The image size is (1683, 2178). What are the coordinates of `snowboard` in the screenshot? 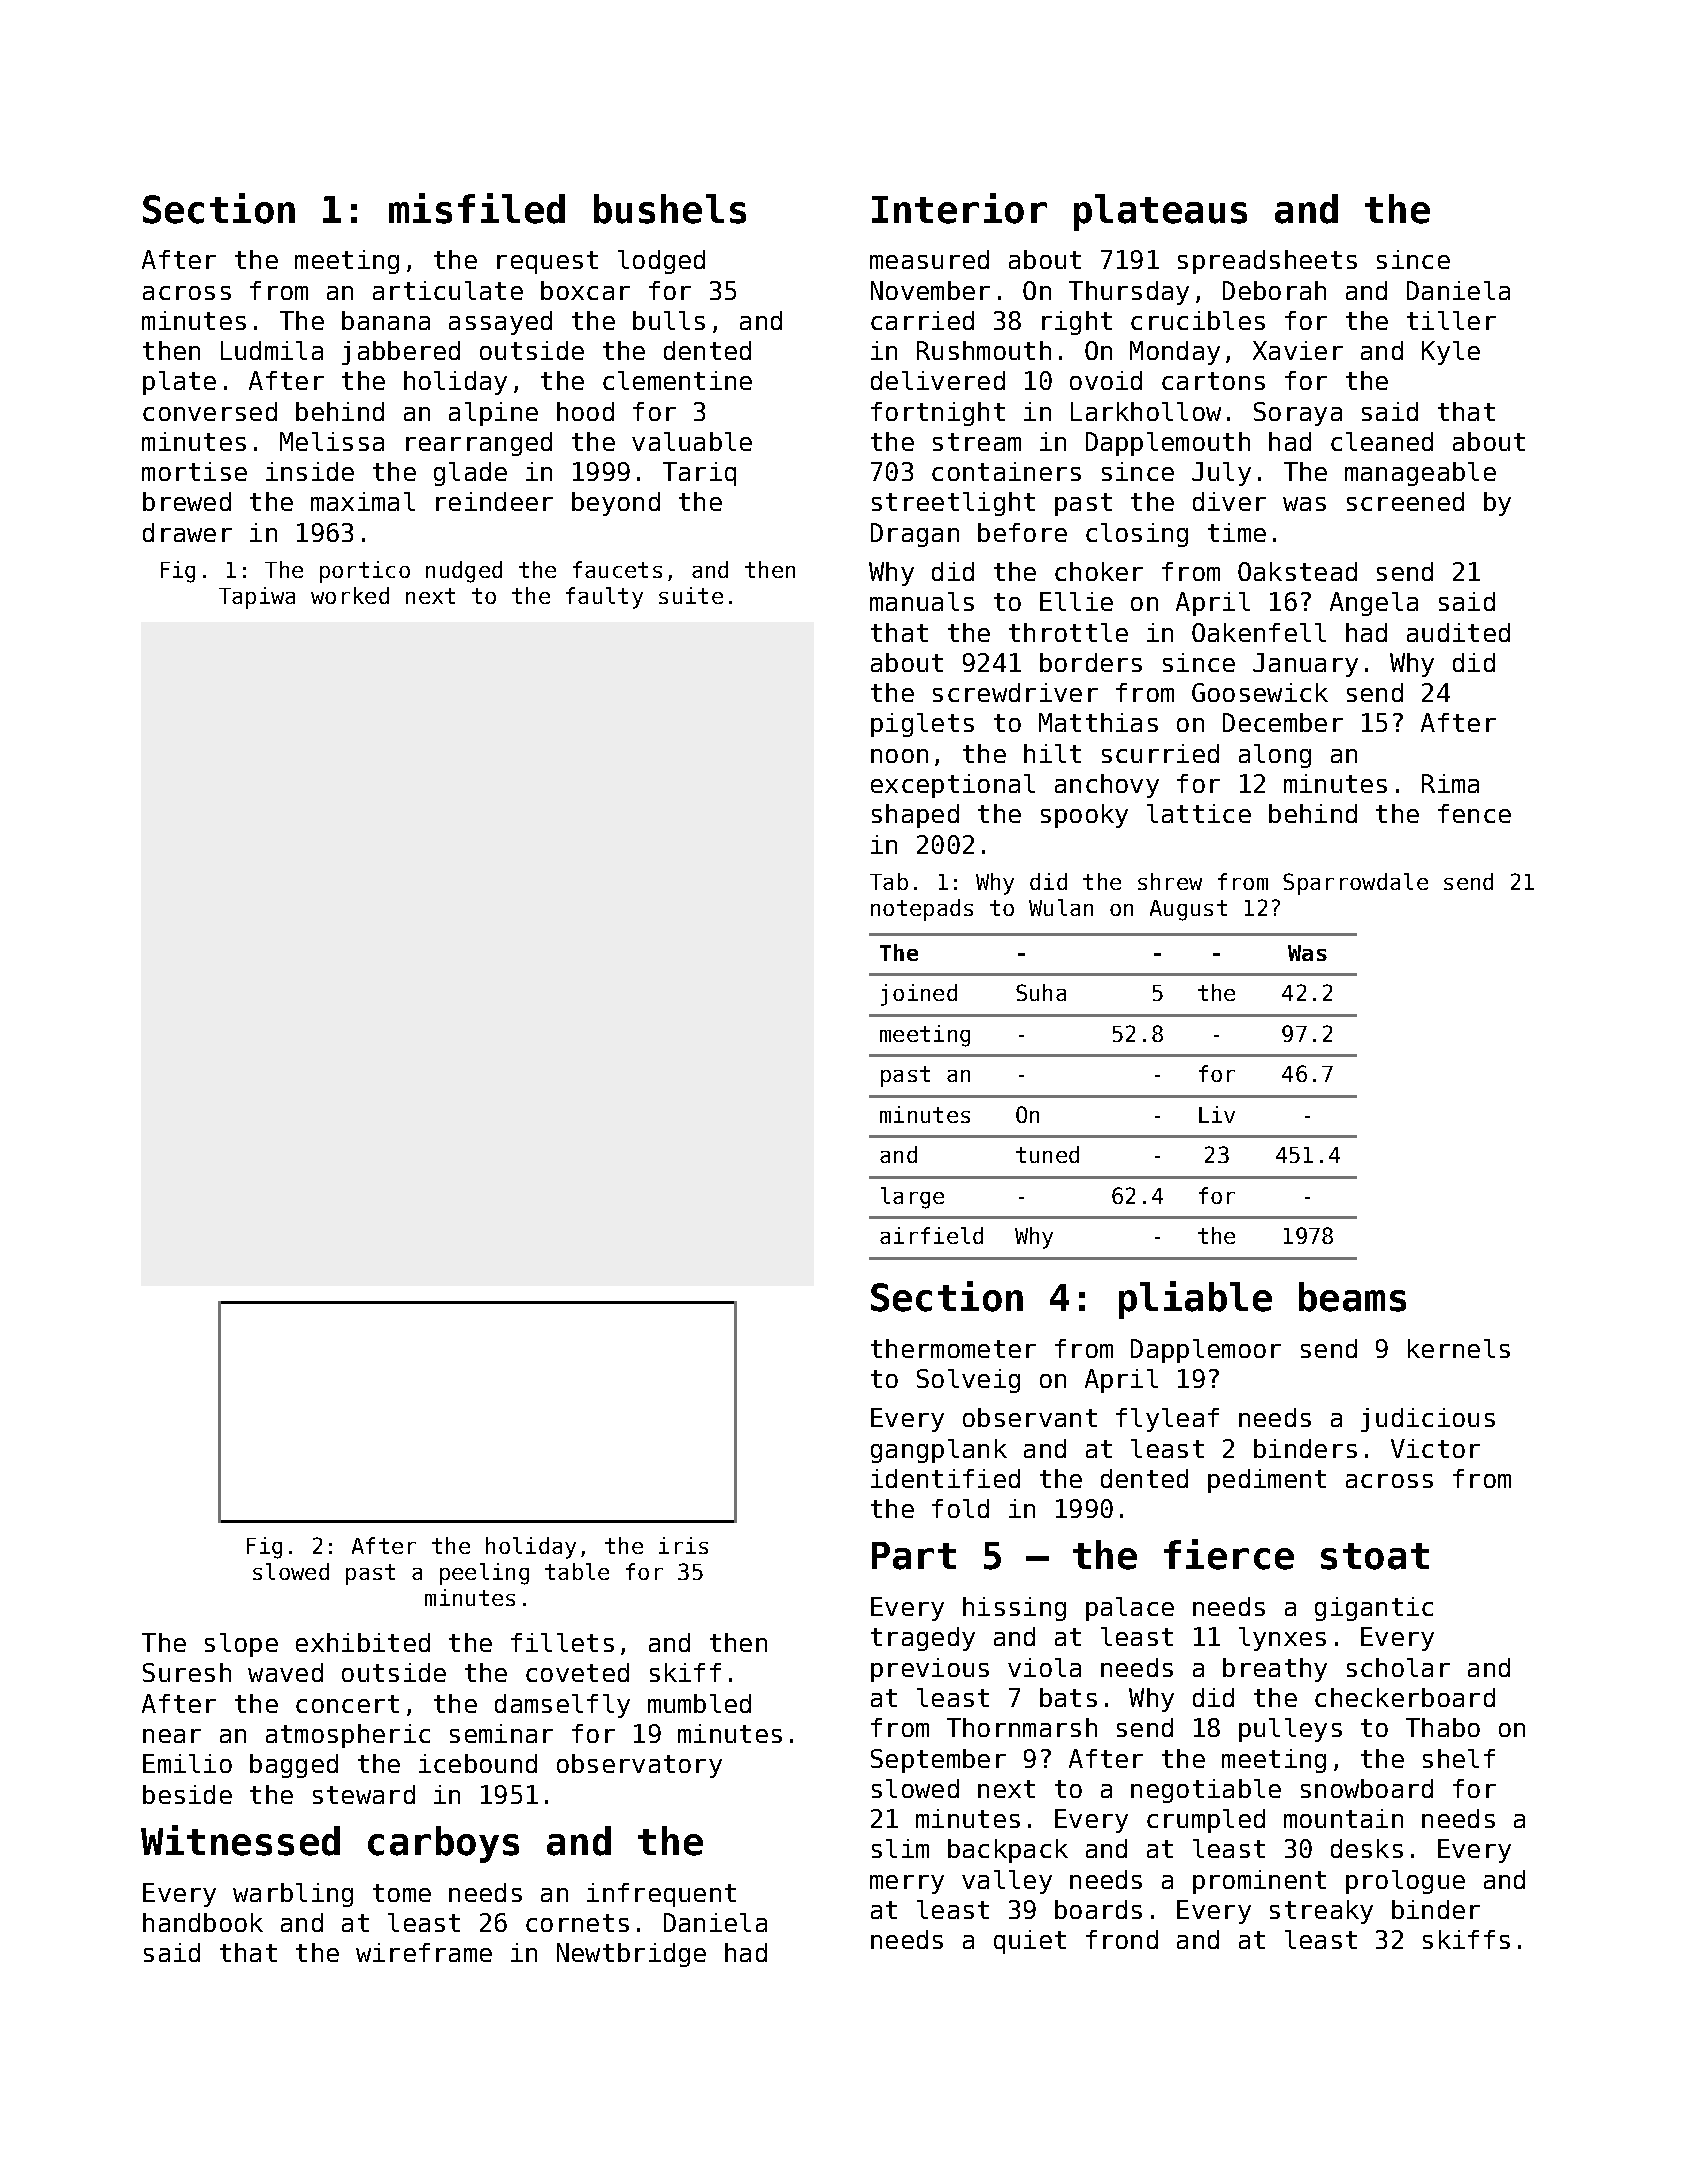 It's located at (1367, 1788).
